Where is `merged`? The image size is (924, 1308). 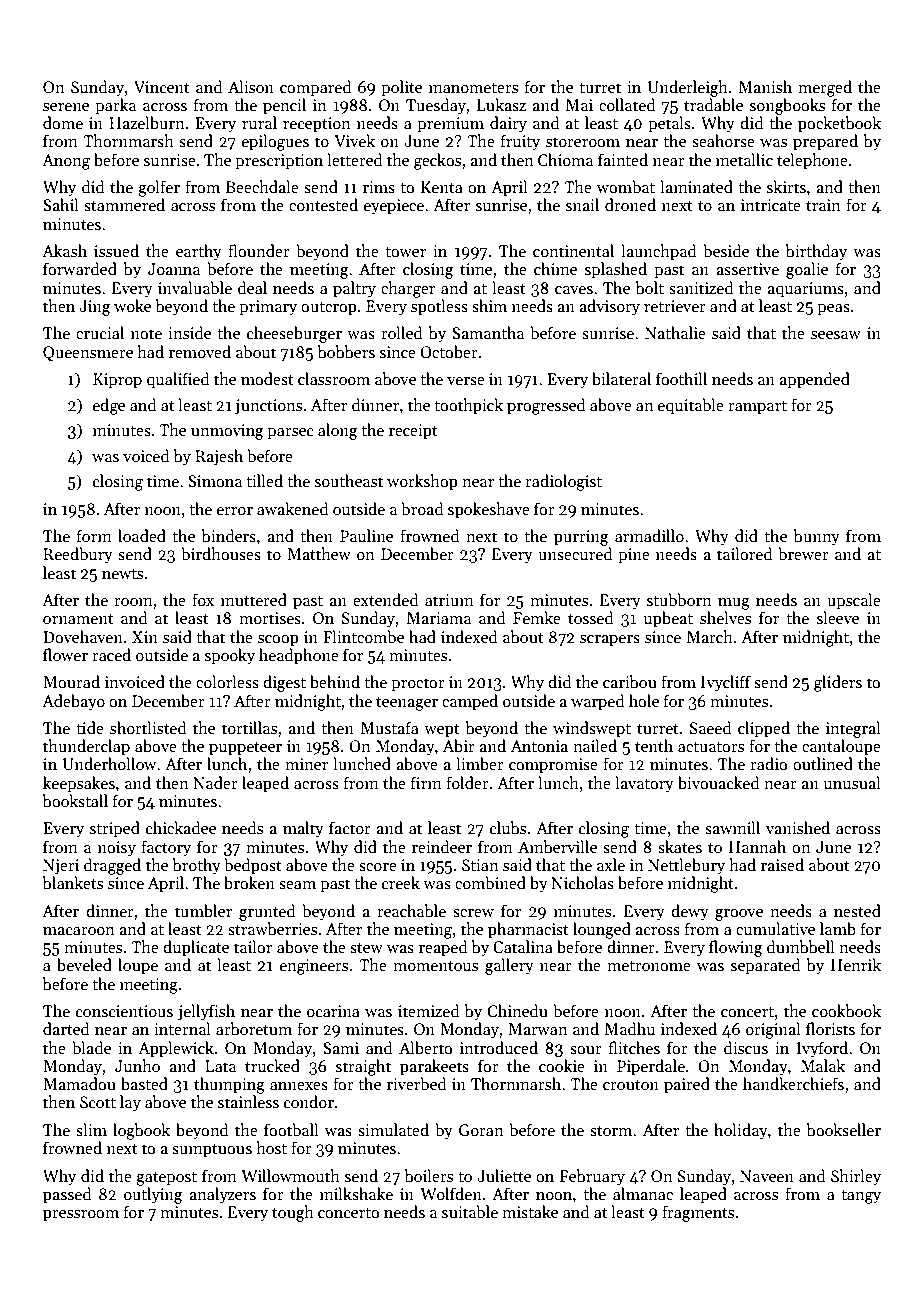 merged is located at coordinates (825, 88).
